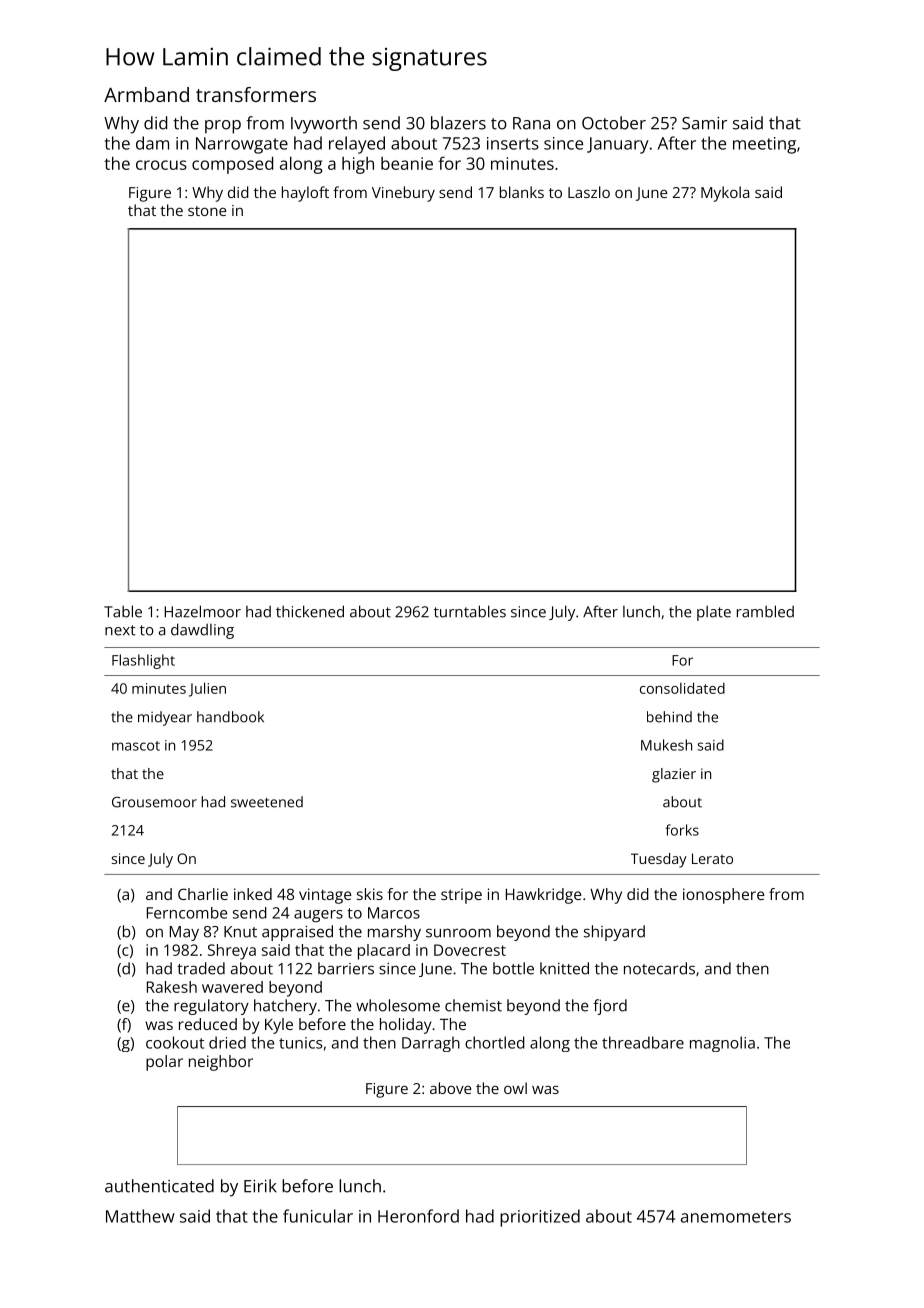 This screenshot has width=924, height=1308. Describe the element at coordinates (418, 1216) in the screenshot. I see `Heronford` at that location.
